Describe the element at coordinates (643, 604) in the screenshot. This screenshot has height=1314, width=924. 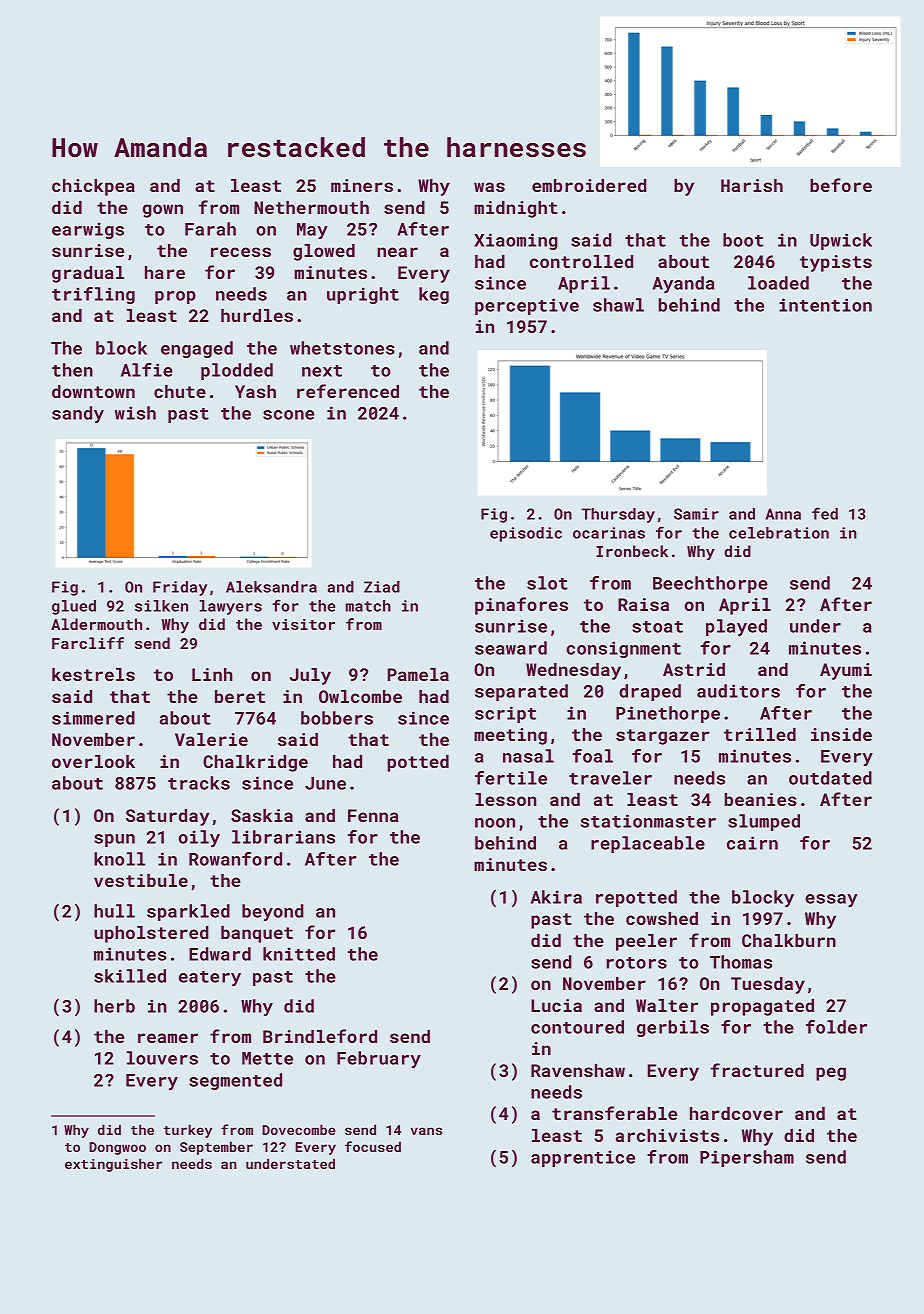
I see `Raisa` at that location.
